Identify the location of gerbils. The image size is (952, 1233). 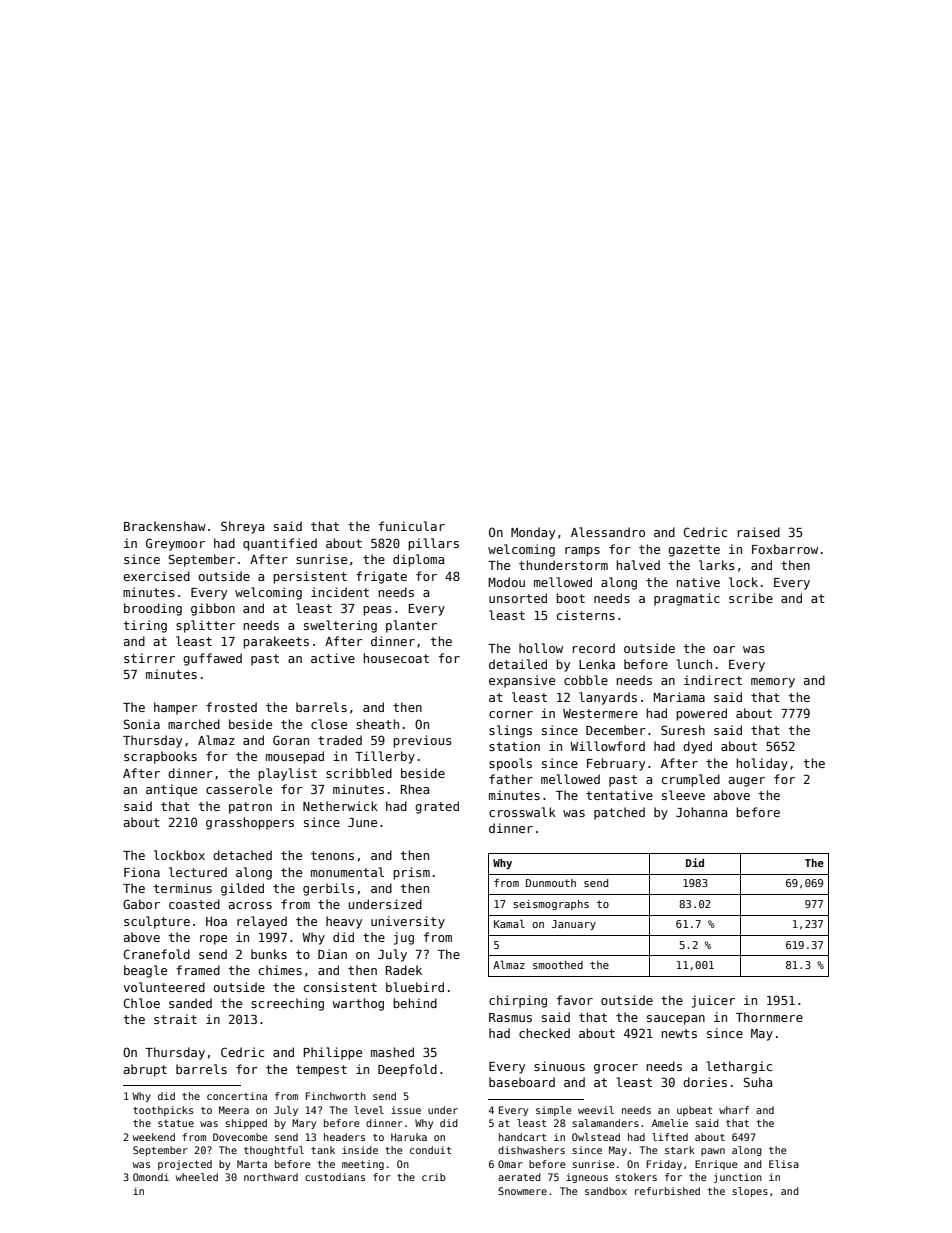
(328, 889).
